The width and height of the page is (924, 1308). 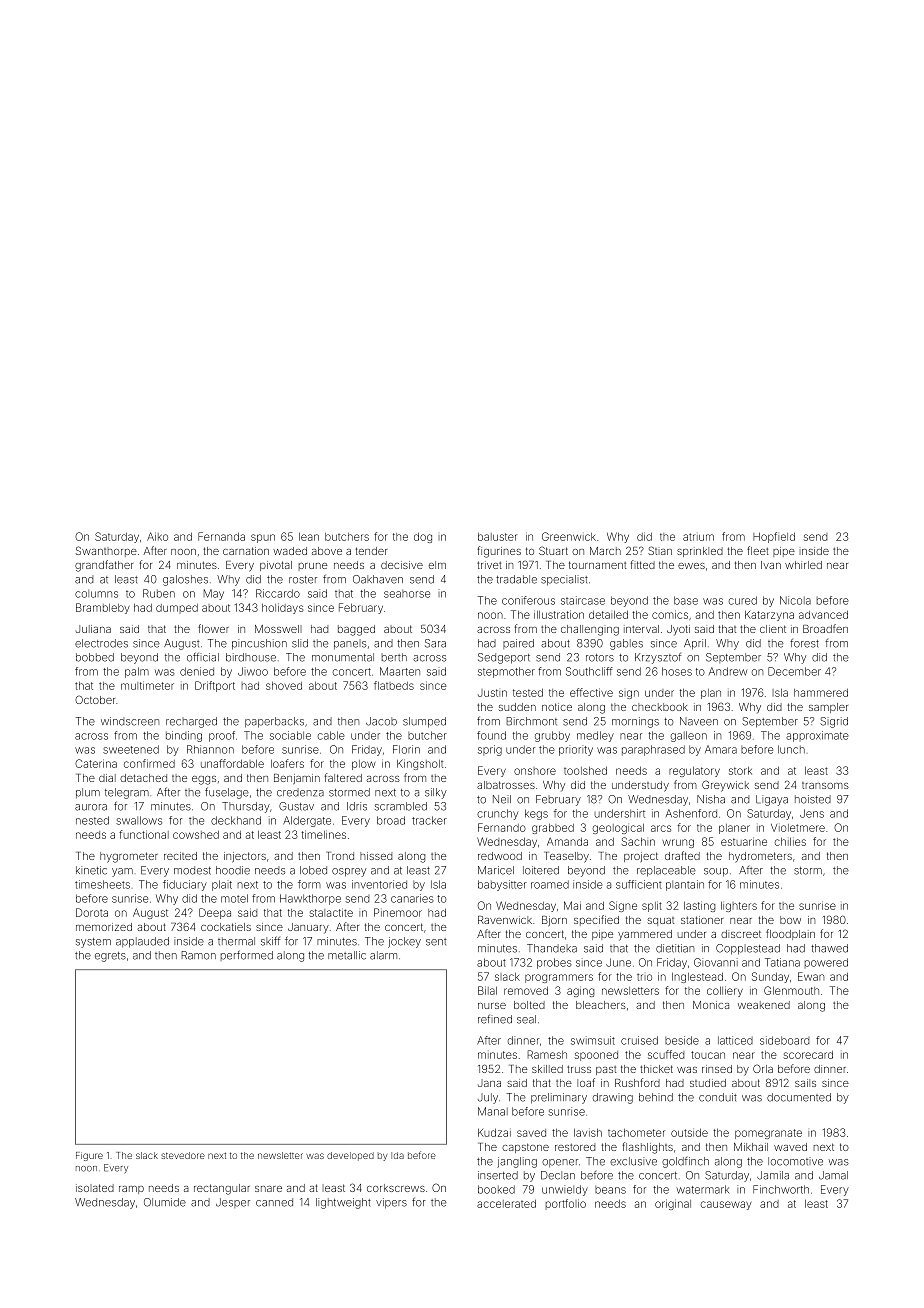 I want to click on baluster, so click(x=498, y=537).
